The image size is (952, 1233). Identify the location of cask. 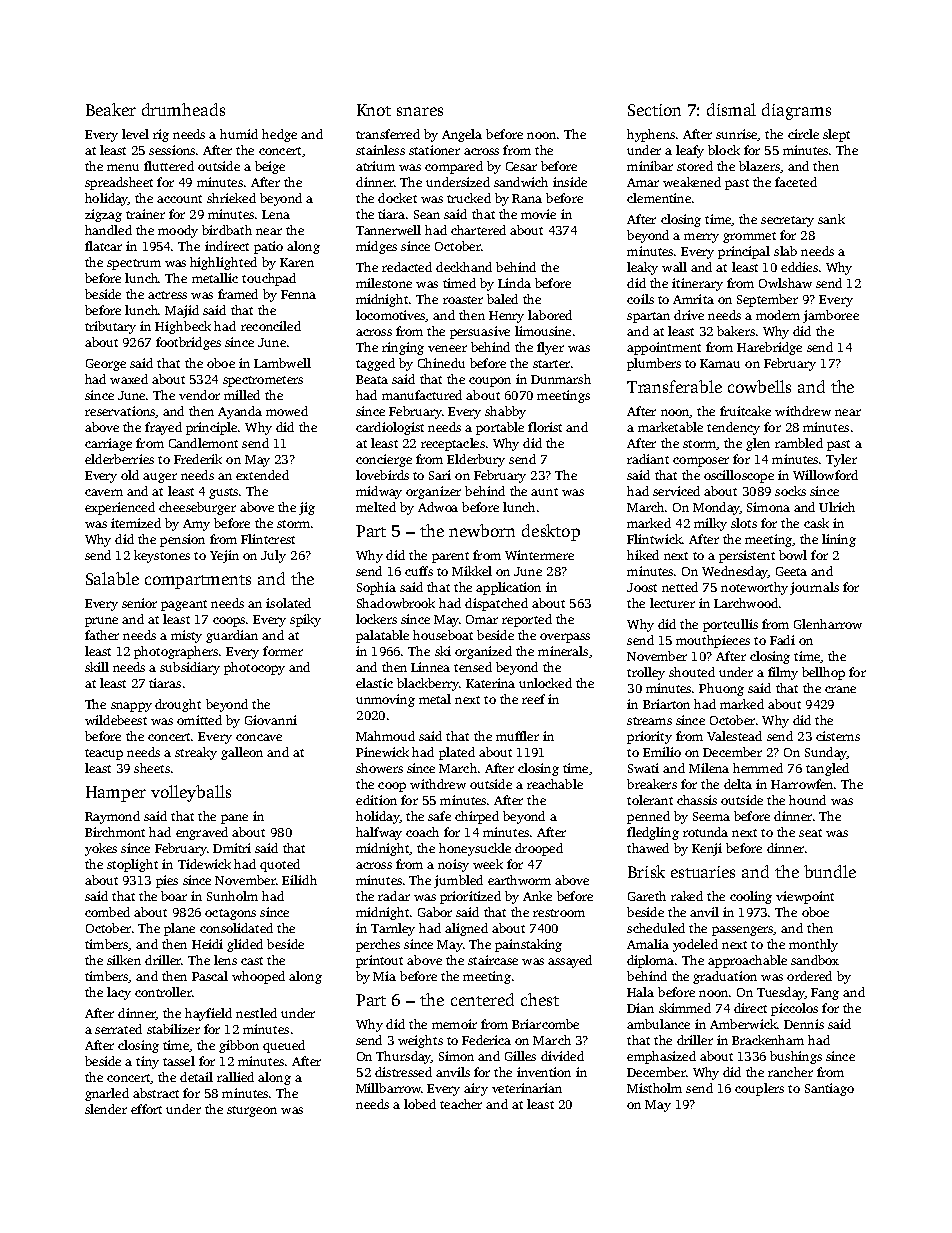
(816, 523).
